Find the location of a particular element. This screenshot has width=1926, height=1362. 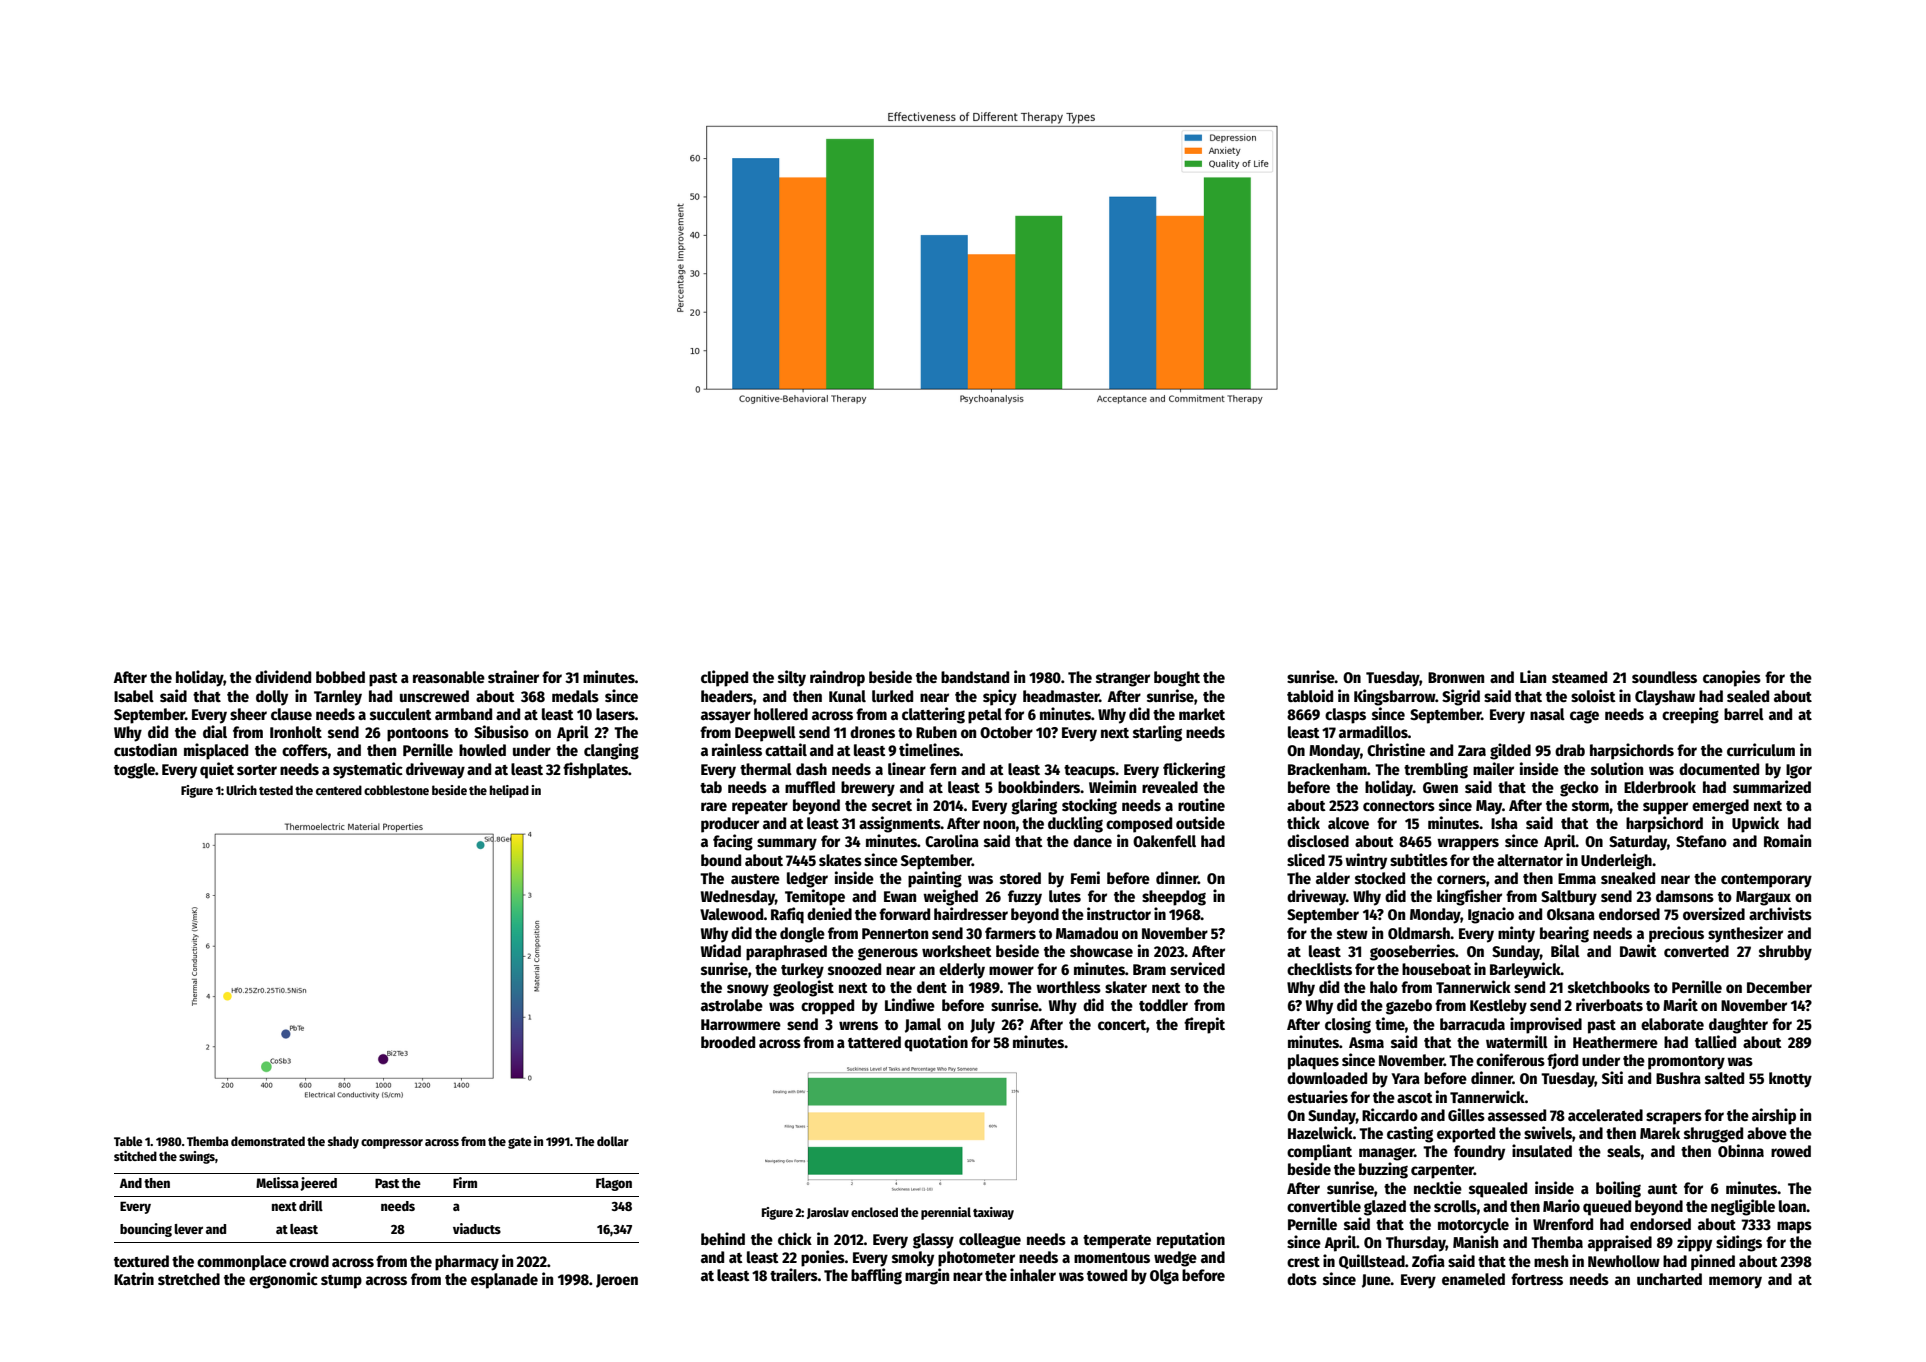

Zara is located at coordinates (1472, 750).
